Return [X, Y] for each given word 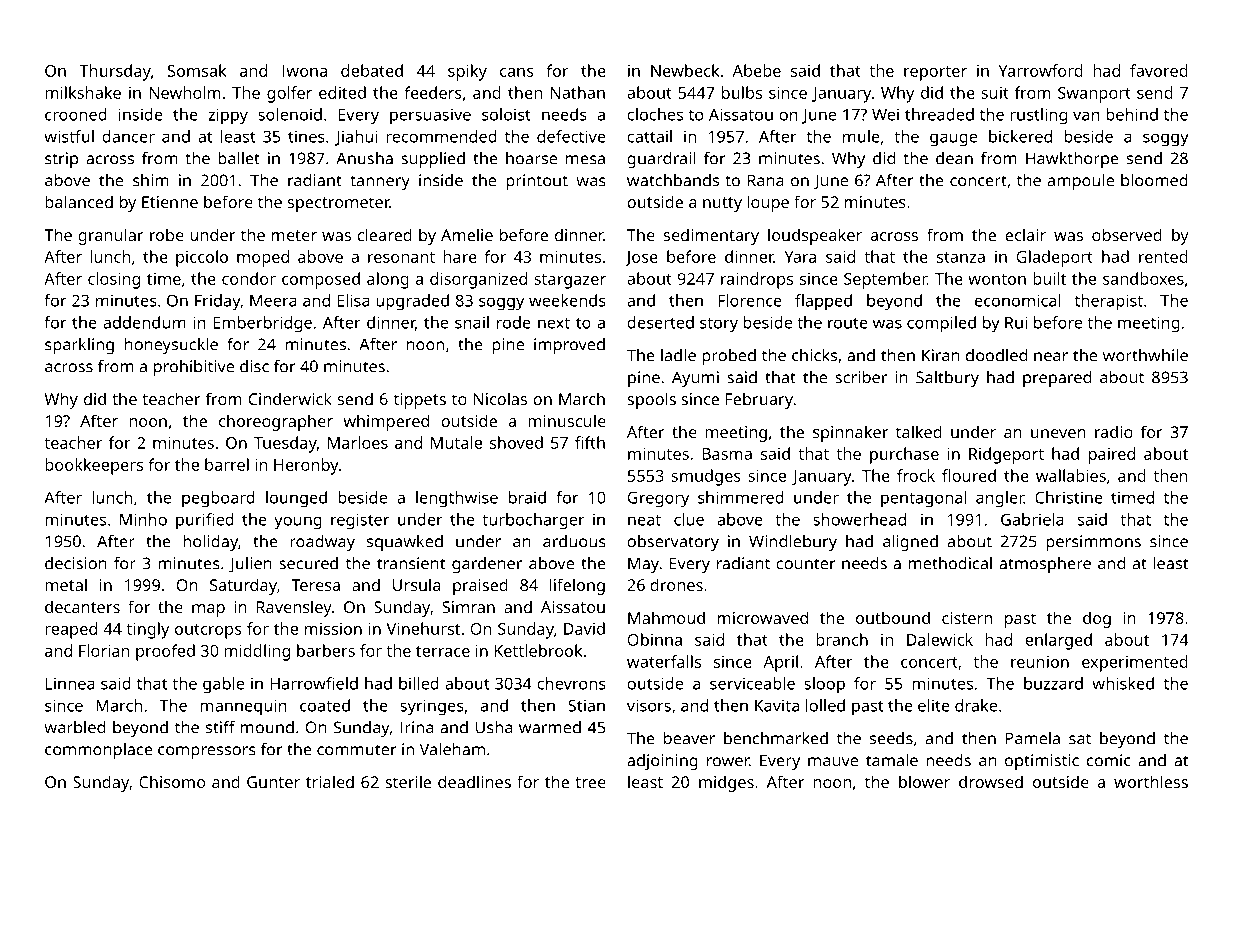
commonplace [99, 751]
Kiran [941, 355]
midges [726, 783]
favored [1159, 70]
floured [969, 475]
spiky [467, 72]
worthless [1151, 781]
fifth [590, 442]
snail [472, 322]
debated [372, 70]
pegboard [218, 499]
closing [114, 280]
